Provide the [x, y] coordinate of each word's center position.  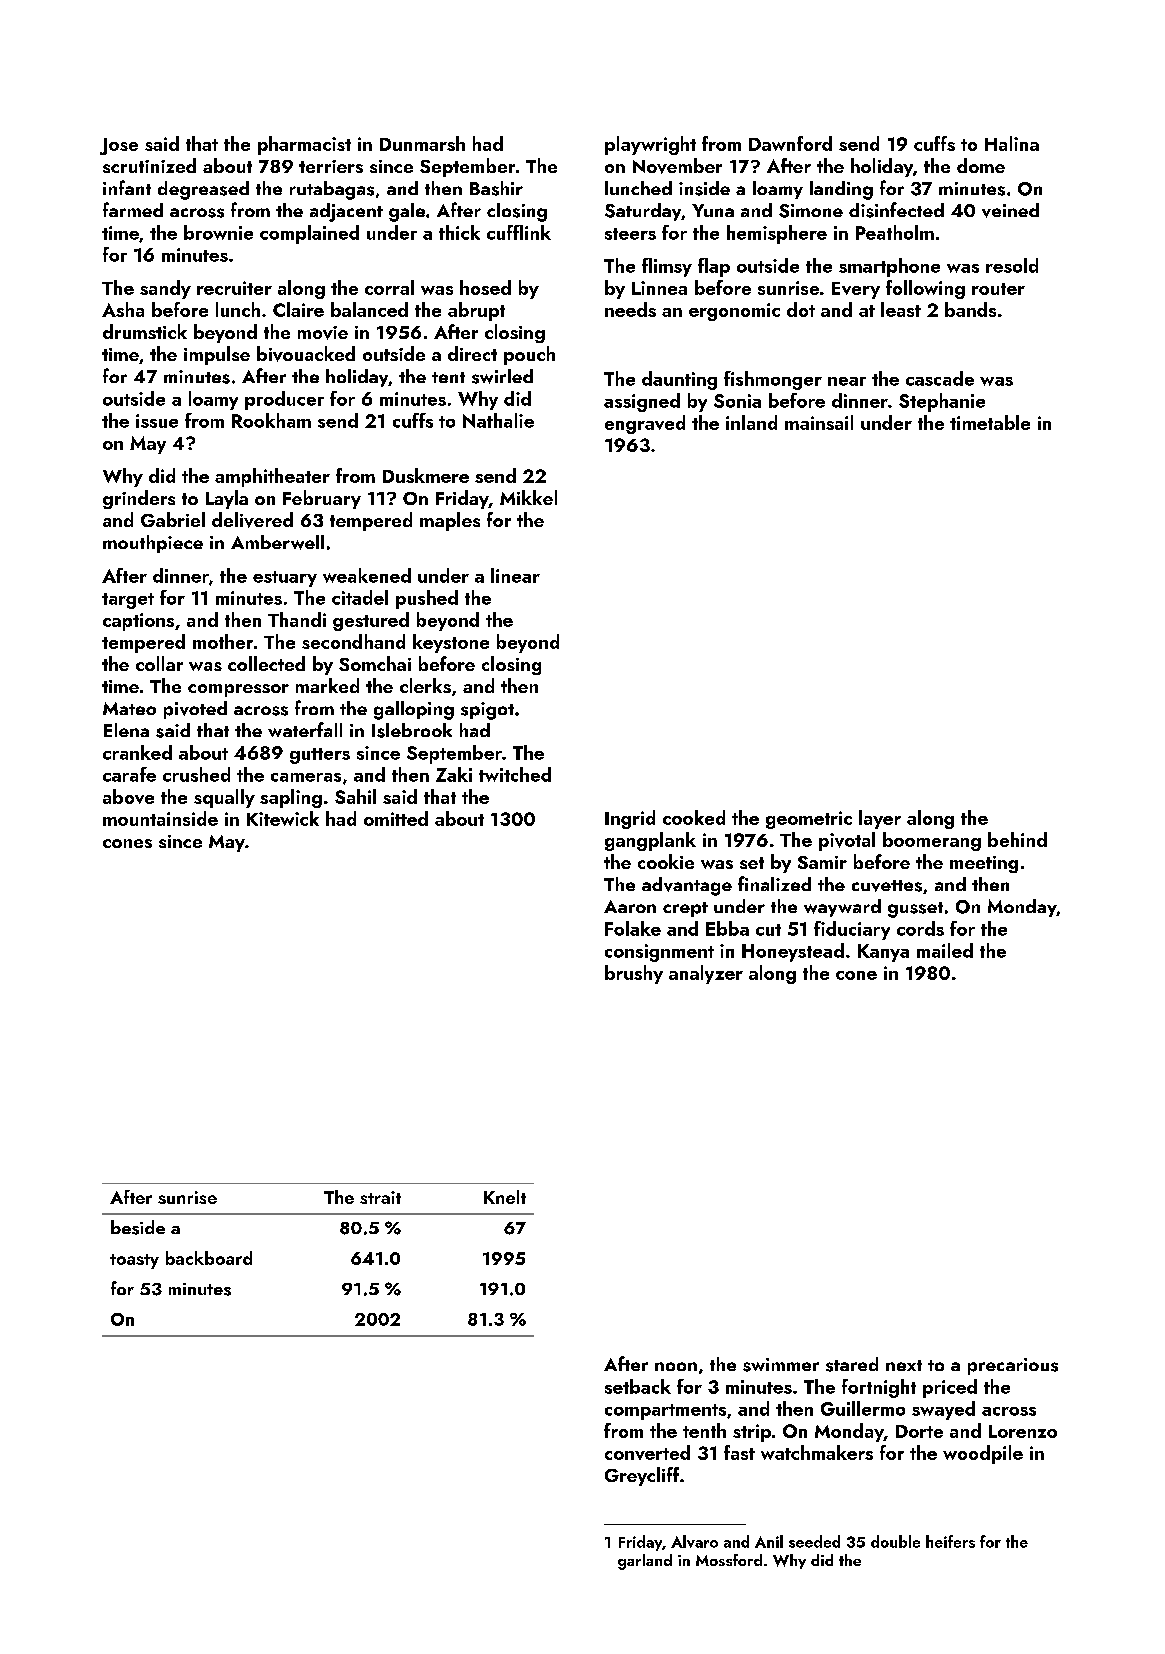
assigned [642, 402]
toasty [134, 1261]
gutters [320, 756]
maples [450, 521]
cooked [694, 817]
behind [1017, 839]
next [904, 1365]
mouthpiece [153, 544]
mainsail [819, 422]
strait [380, 1197]
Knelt [505, 1197]
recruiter [234, 288]
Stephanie [942, 402]
